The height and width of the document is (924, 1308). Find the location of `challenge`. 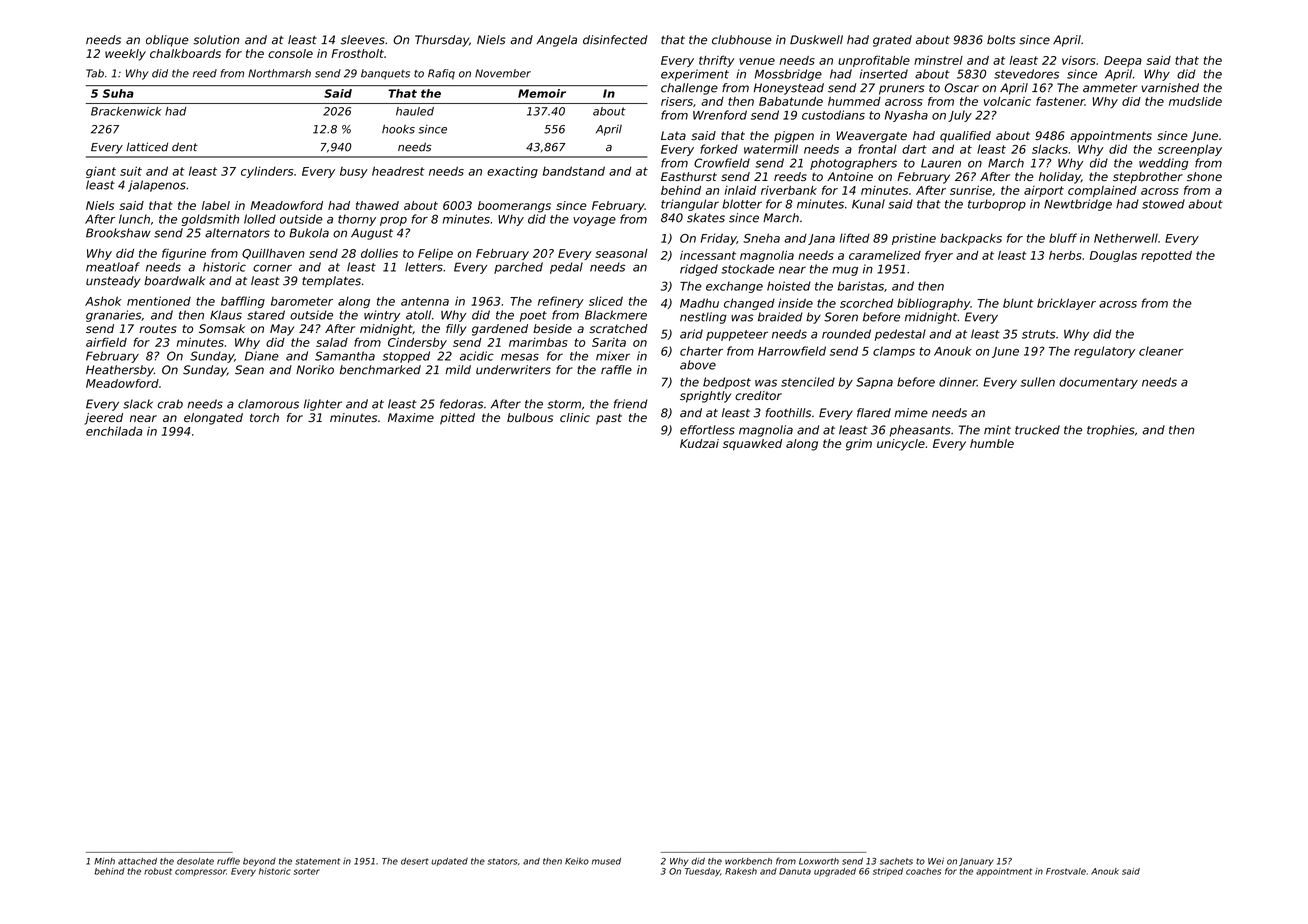

challenge is located at coordinates (689, 89).
